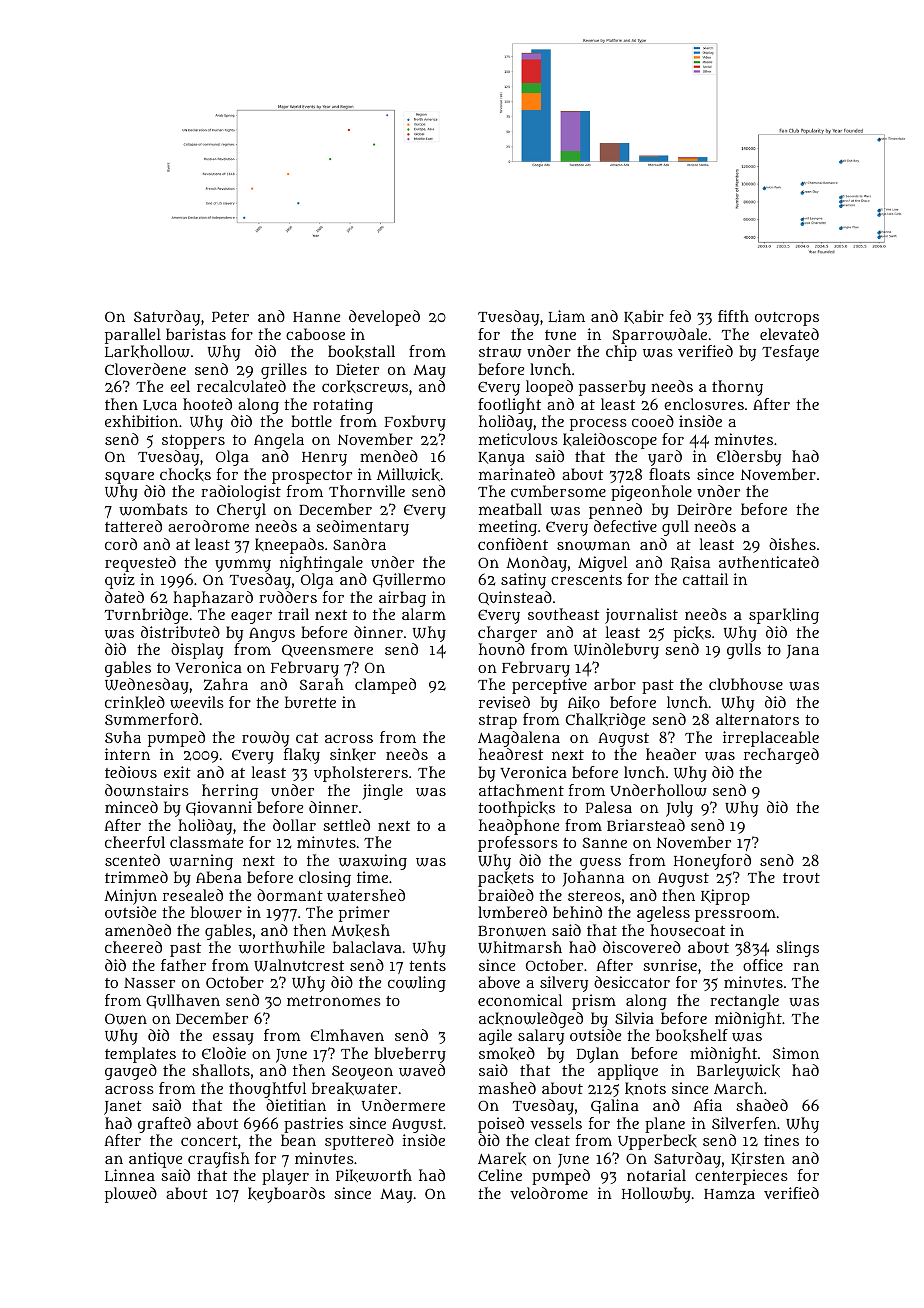 Image resolution: width=924 pixels, height=1308 pixels. Describe the element at coordinates (385, 686) in the image. I see `clamped` at that location.
